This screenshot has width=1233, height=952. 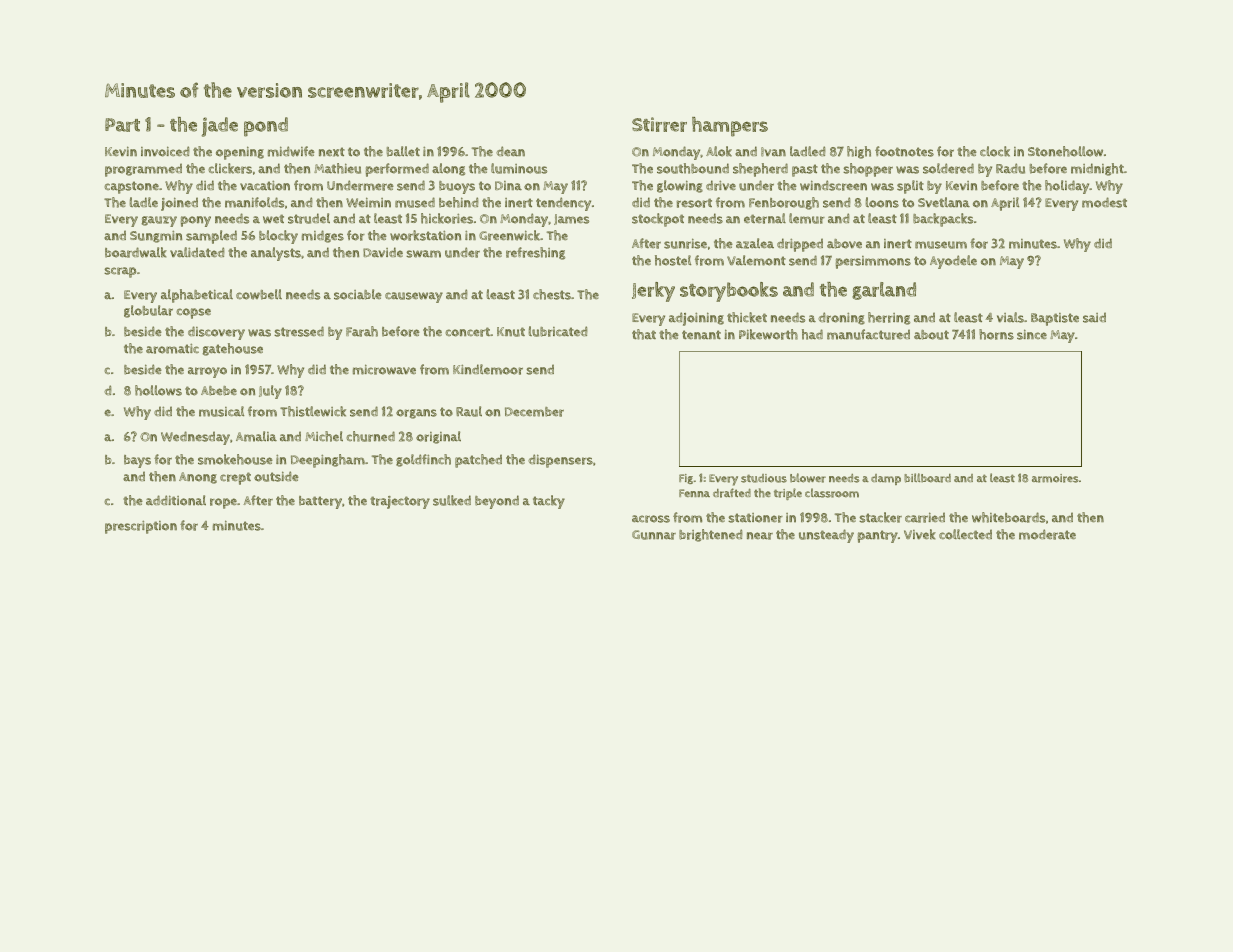 I want to click on December, so click(x=534, y=412).
